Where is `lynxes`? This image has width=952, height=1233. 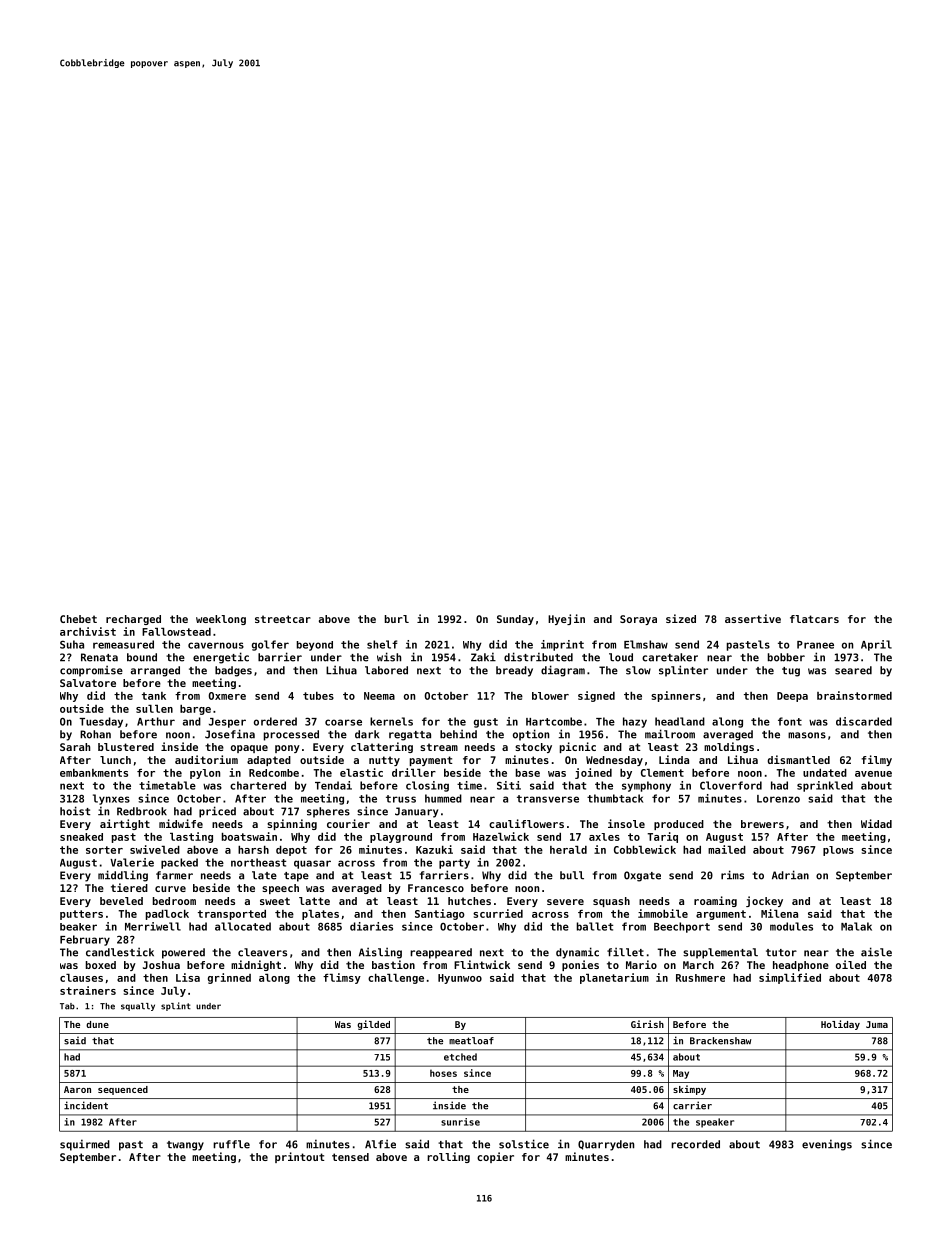 lynxes is located at coordinates (111, 799).
